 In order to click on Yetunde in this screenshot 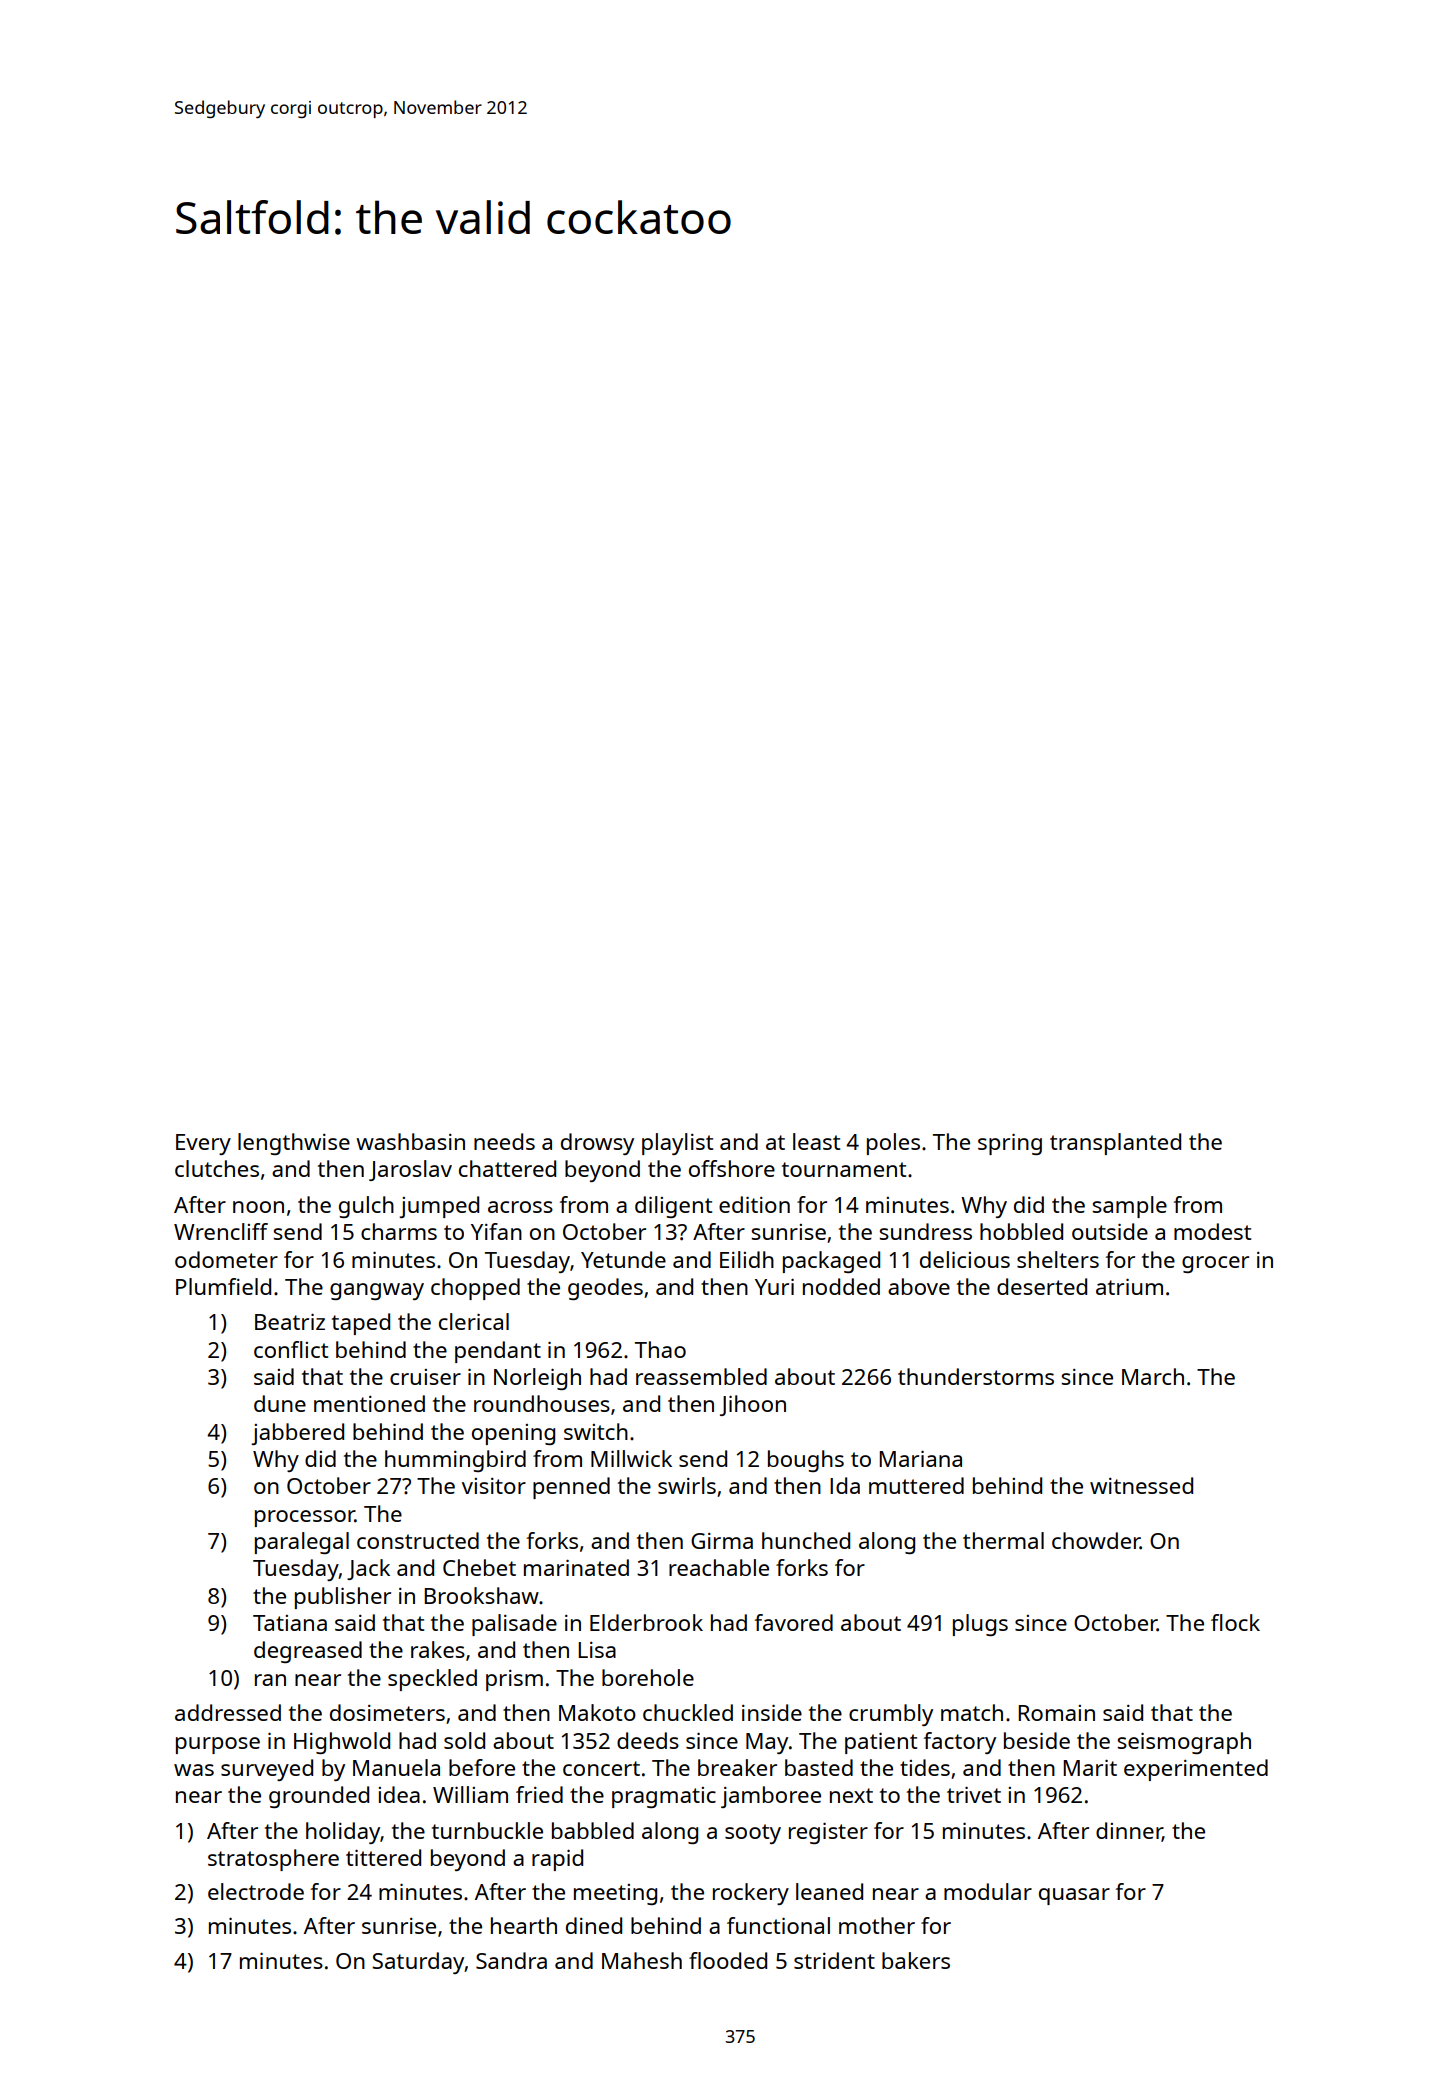, I will do `click(623, 1259)`.
